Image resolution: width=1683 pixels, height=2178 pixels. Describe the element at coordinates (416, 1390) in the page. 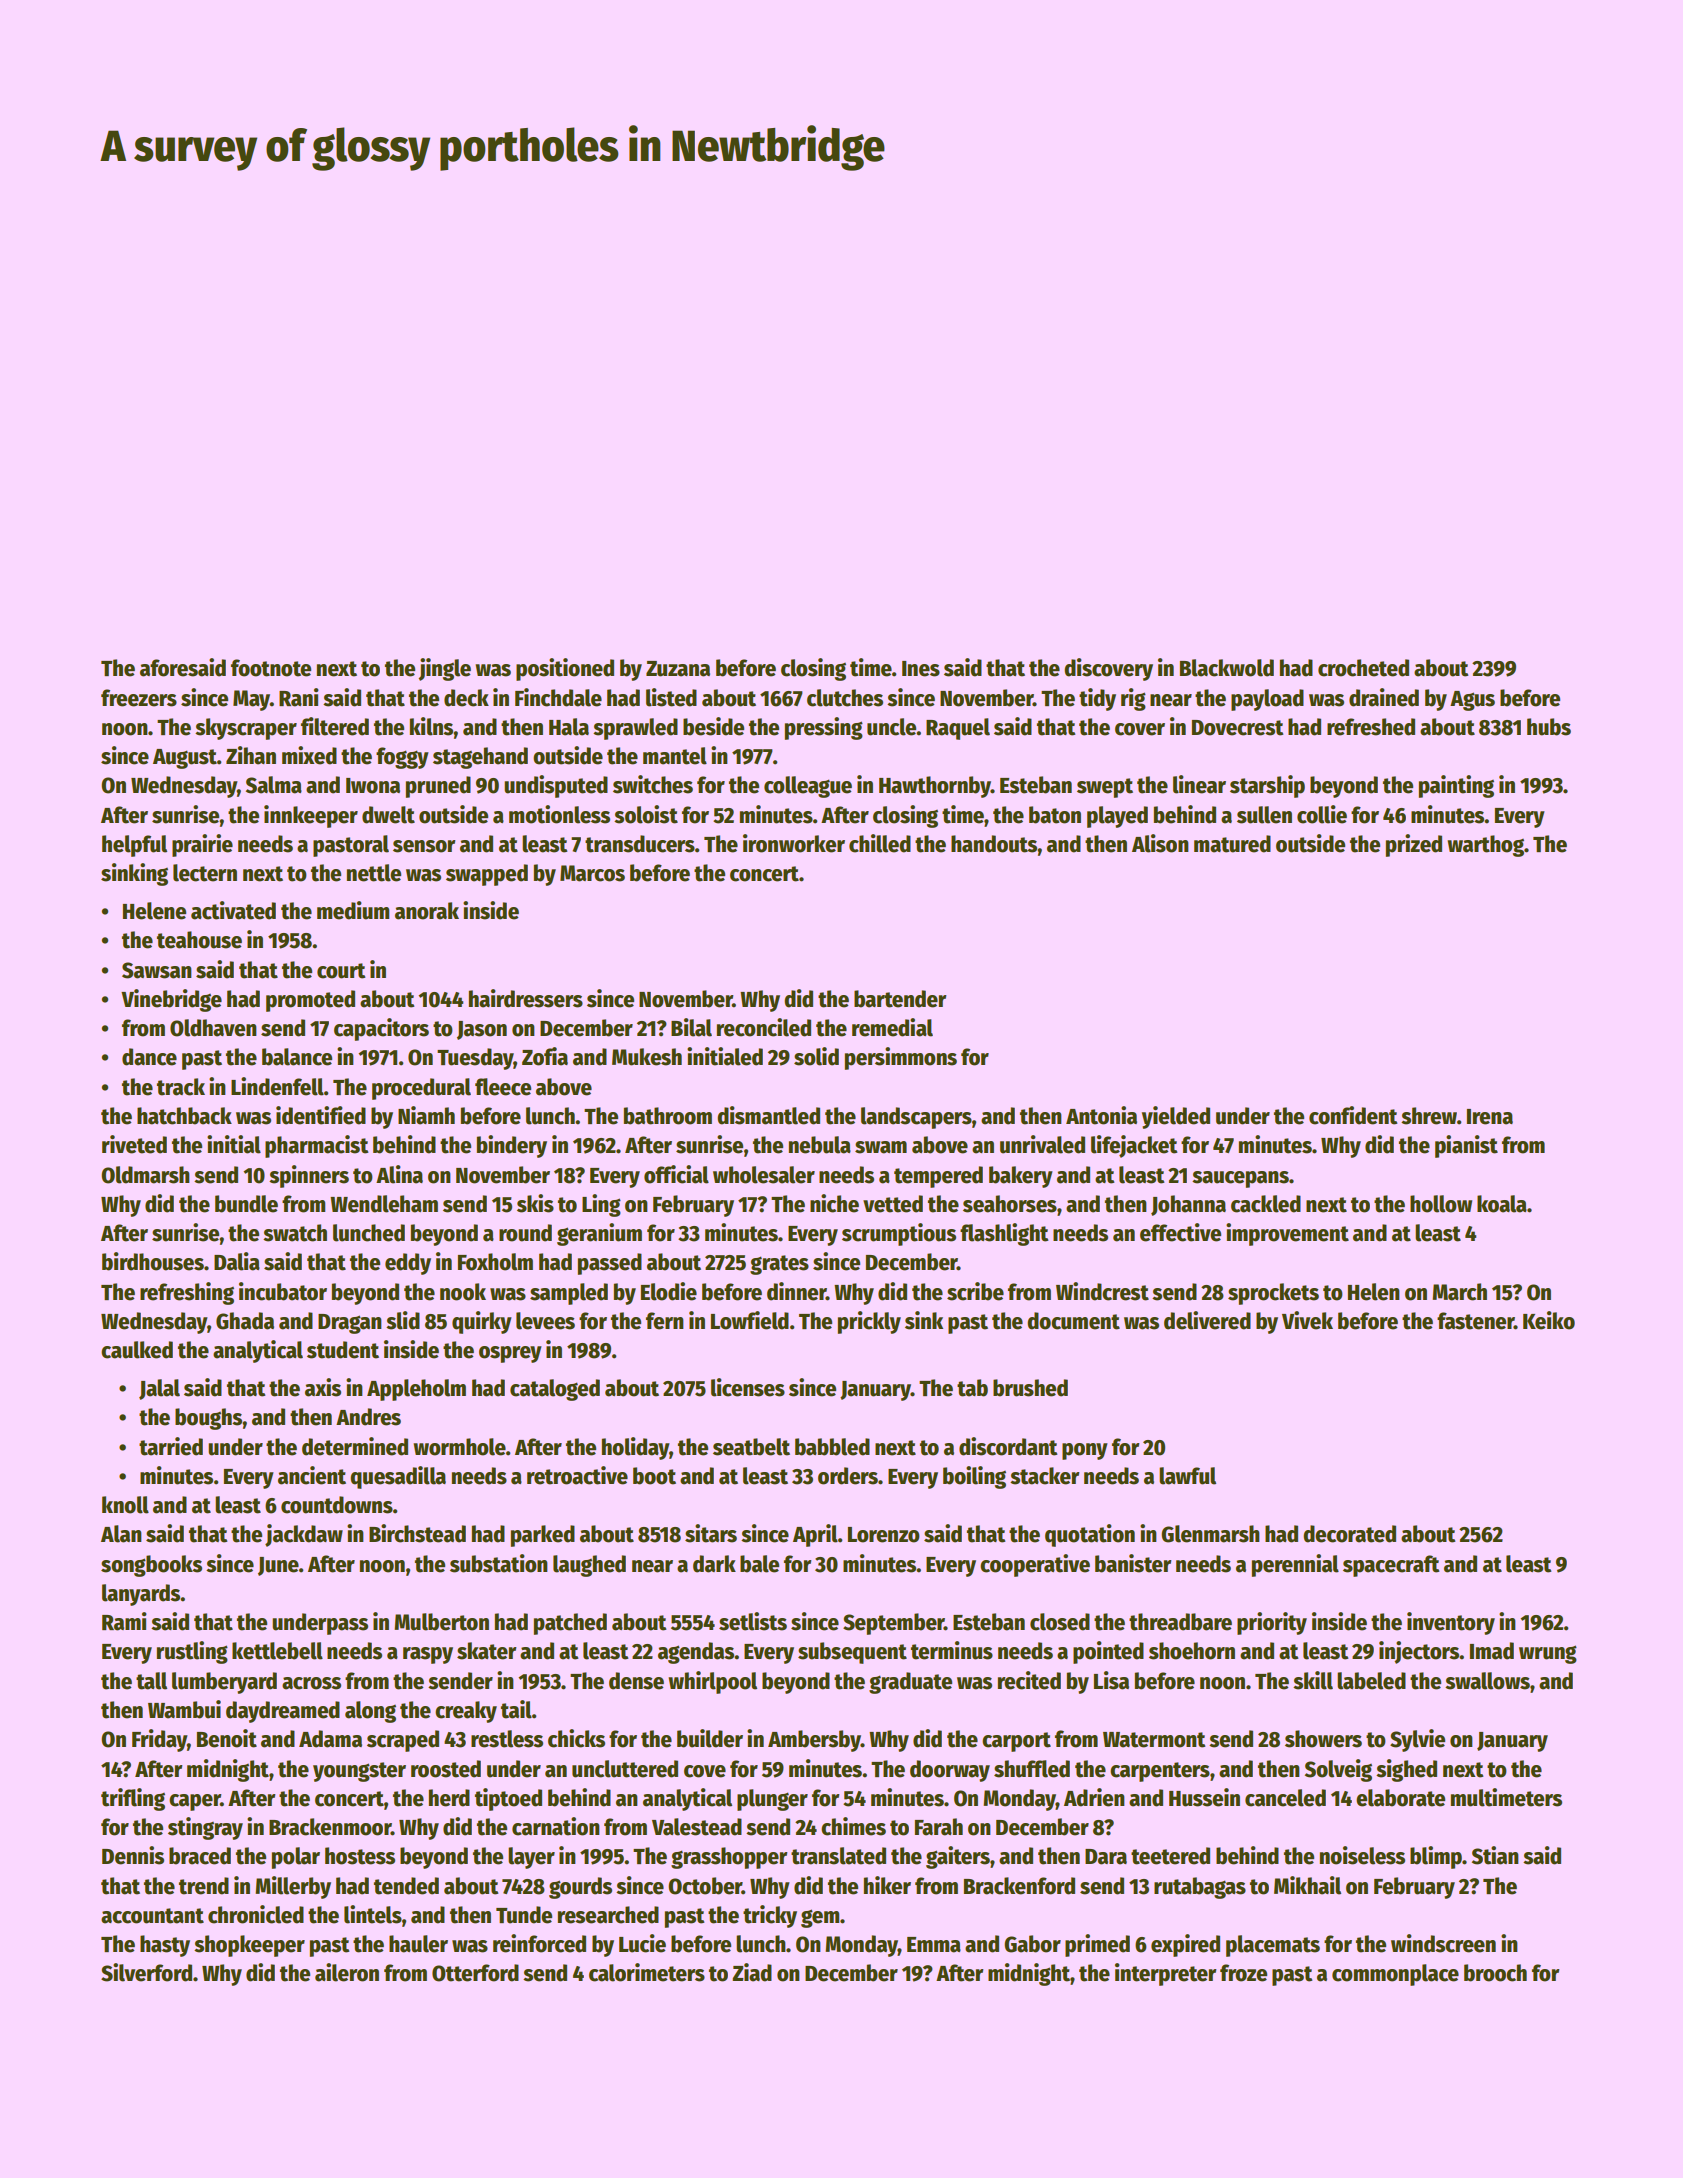

I see `Appleholm` at that location.
